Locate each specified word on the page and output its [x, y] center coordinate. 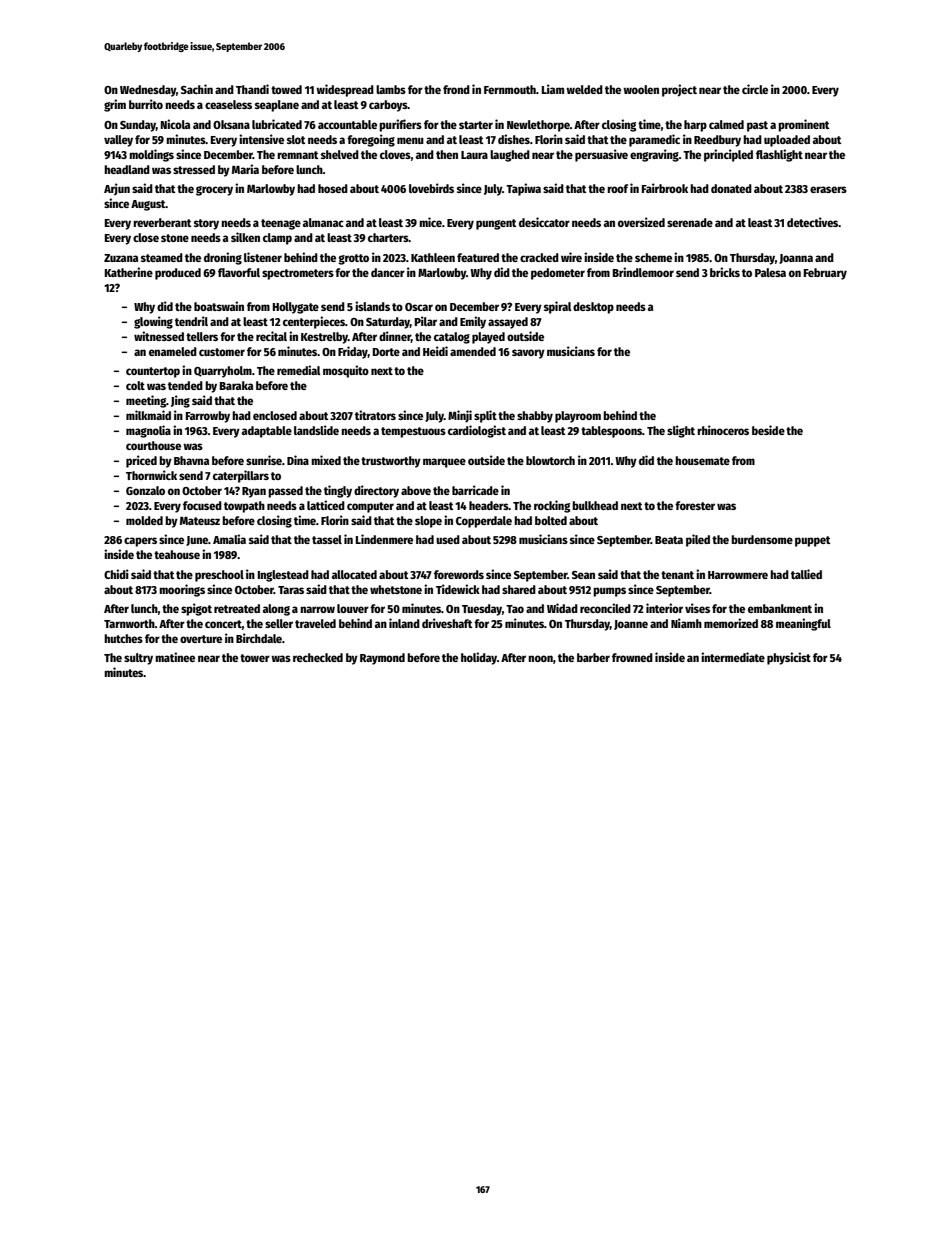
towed [286, 89]
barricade [475, 490]
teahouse [177, 554]
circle [755, 89]
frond [456, 89]
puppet [812, 541]
